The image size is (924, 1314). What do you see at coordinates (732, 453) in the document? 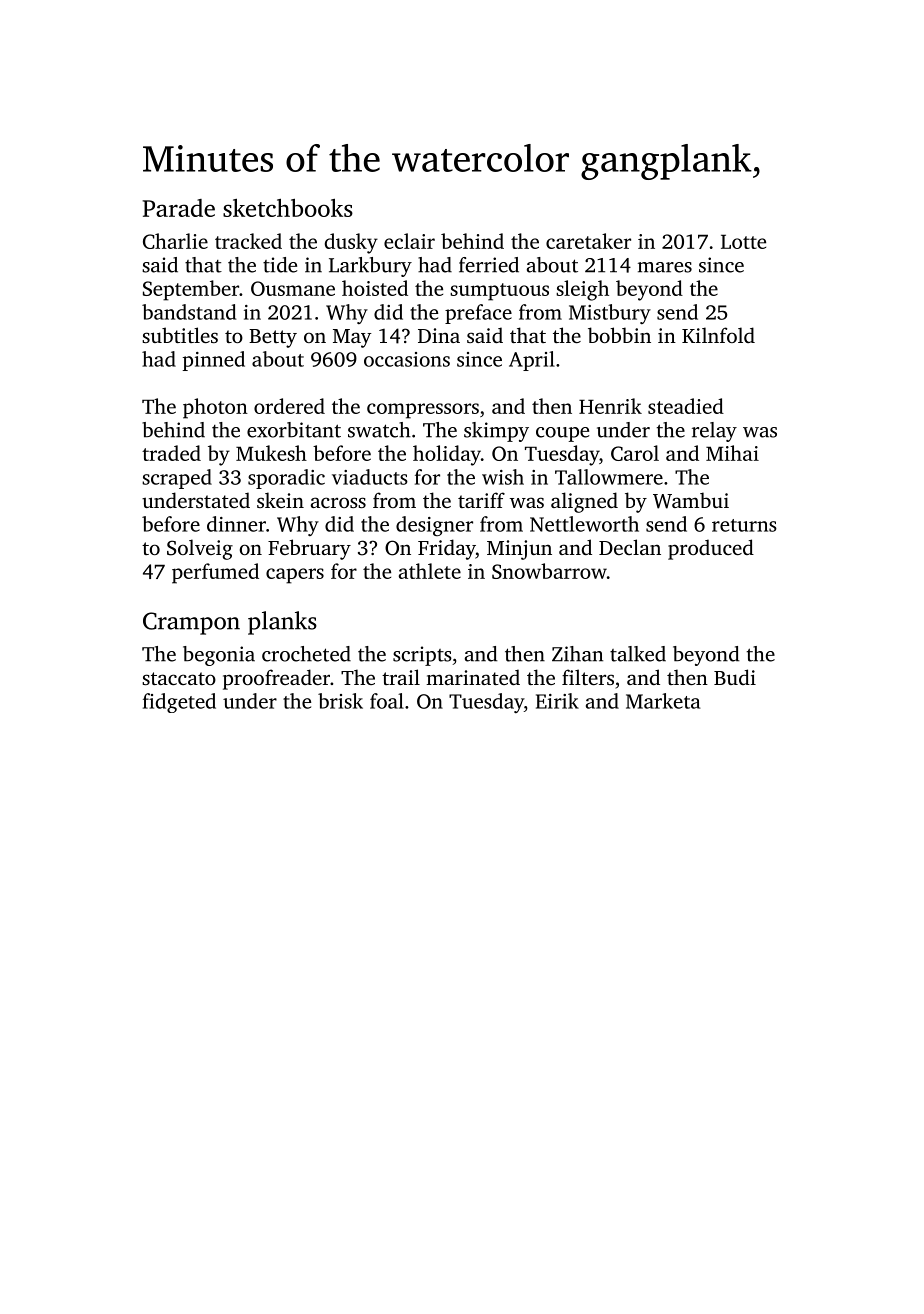
I see `Mihai` at bounding box center [732, 453].
